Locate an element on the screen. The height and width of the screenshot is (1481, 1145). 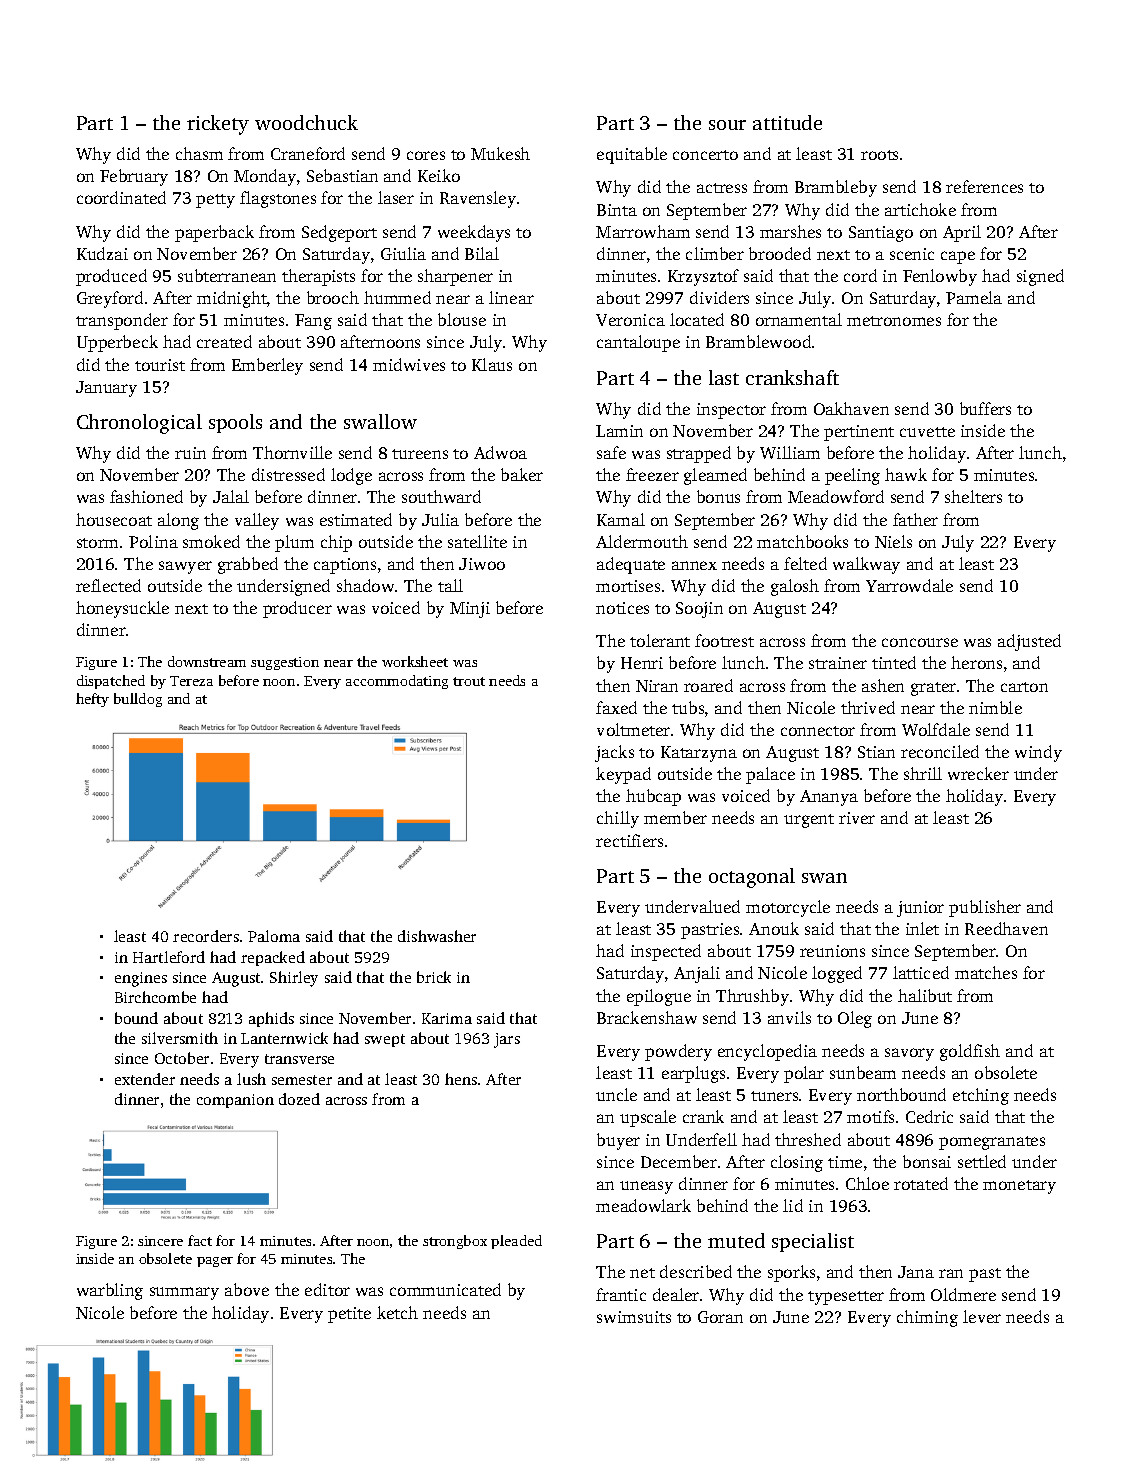
cape is located at coordinates (958, 257).
